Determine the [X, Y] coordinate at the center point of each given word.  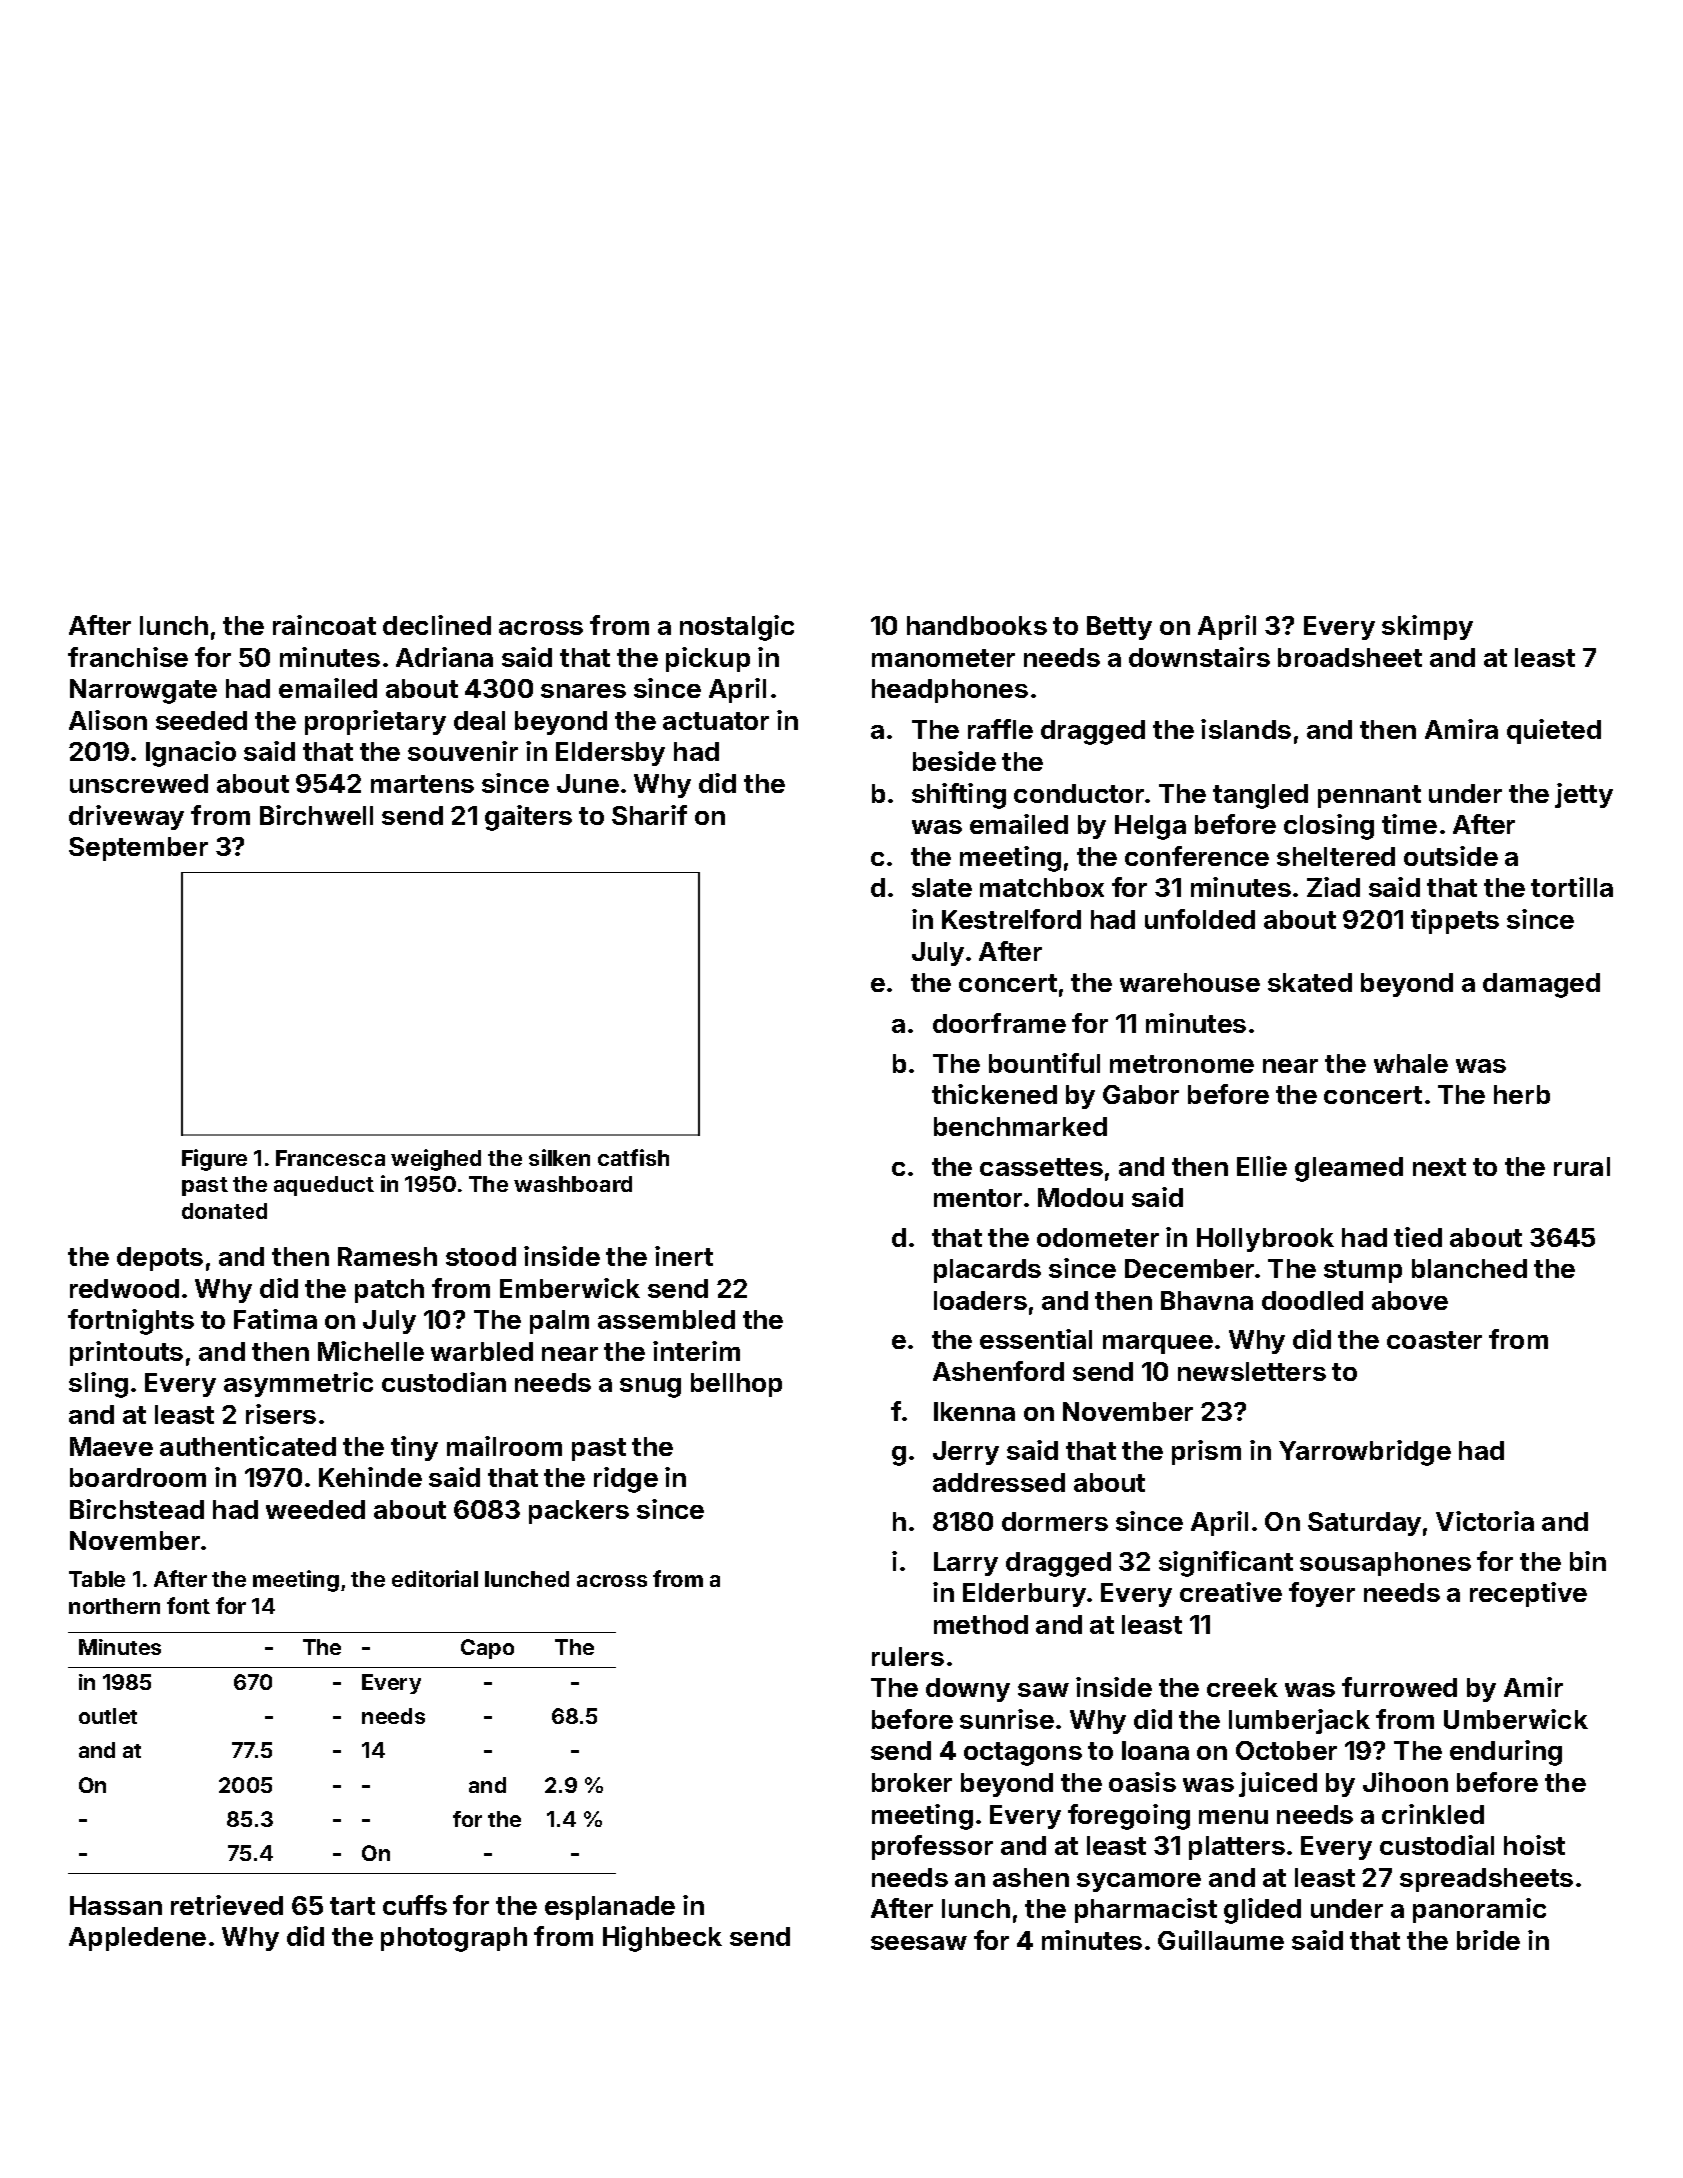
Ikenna [974, 1411]
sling [98, 1385]
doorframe [999, 1023]
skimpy [1427, 627]
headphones [950, 691]
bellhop [736, 1385]
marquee [1158, 1344]
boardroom [138, 1477]
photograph [454, 1939]
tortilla [1572, 887]
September [138, 849]
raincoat [324, 625]
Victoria [1485, 1521]
